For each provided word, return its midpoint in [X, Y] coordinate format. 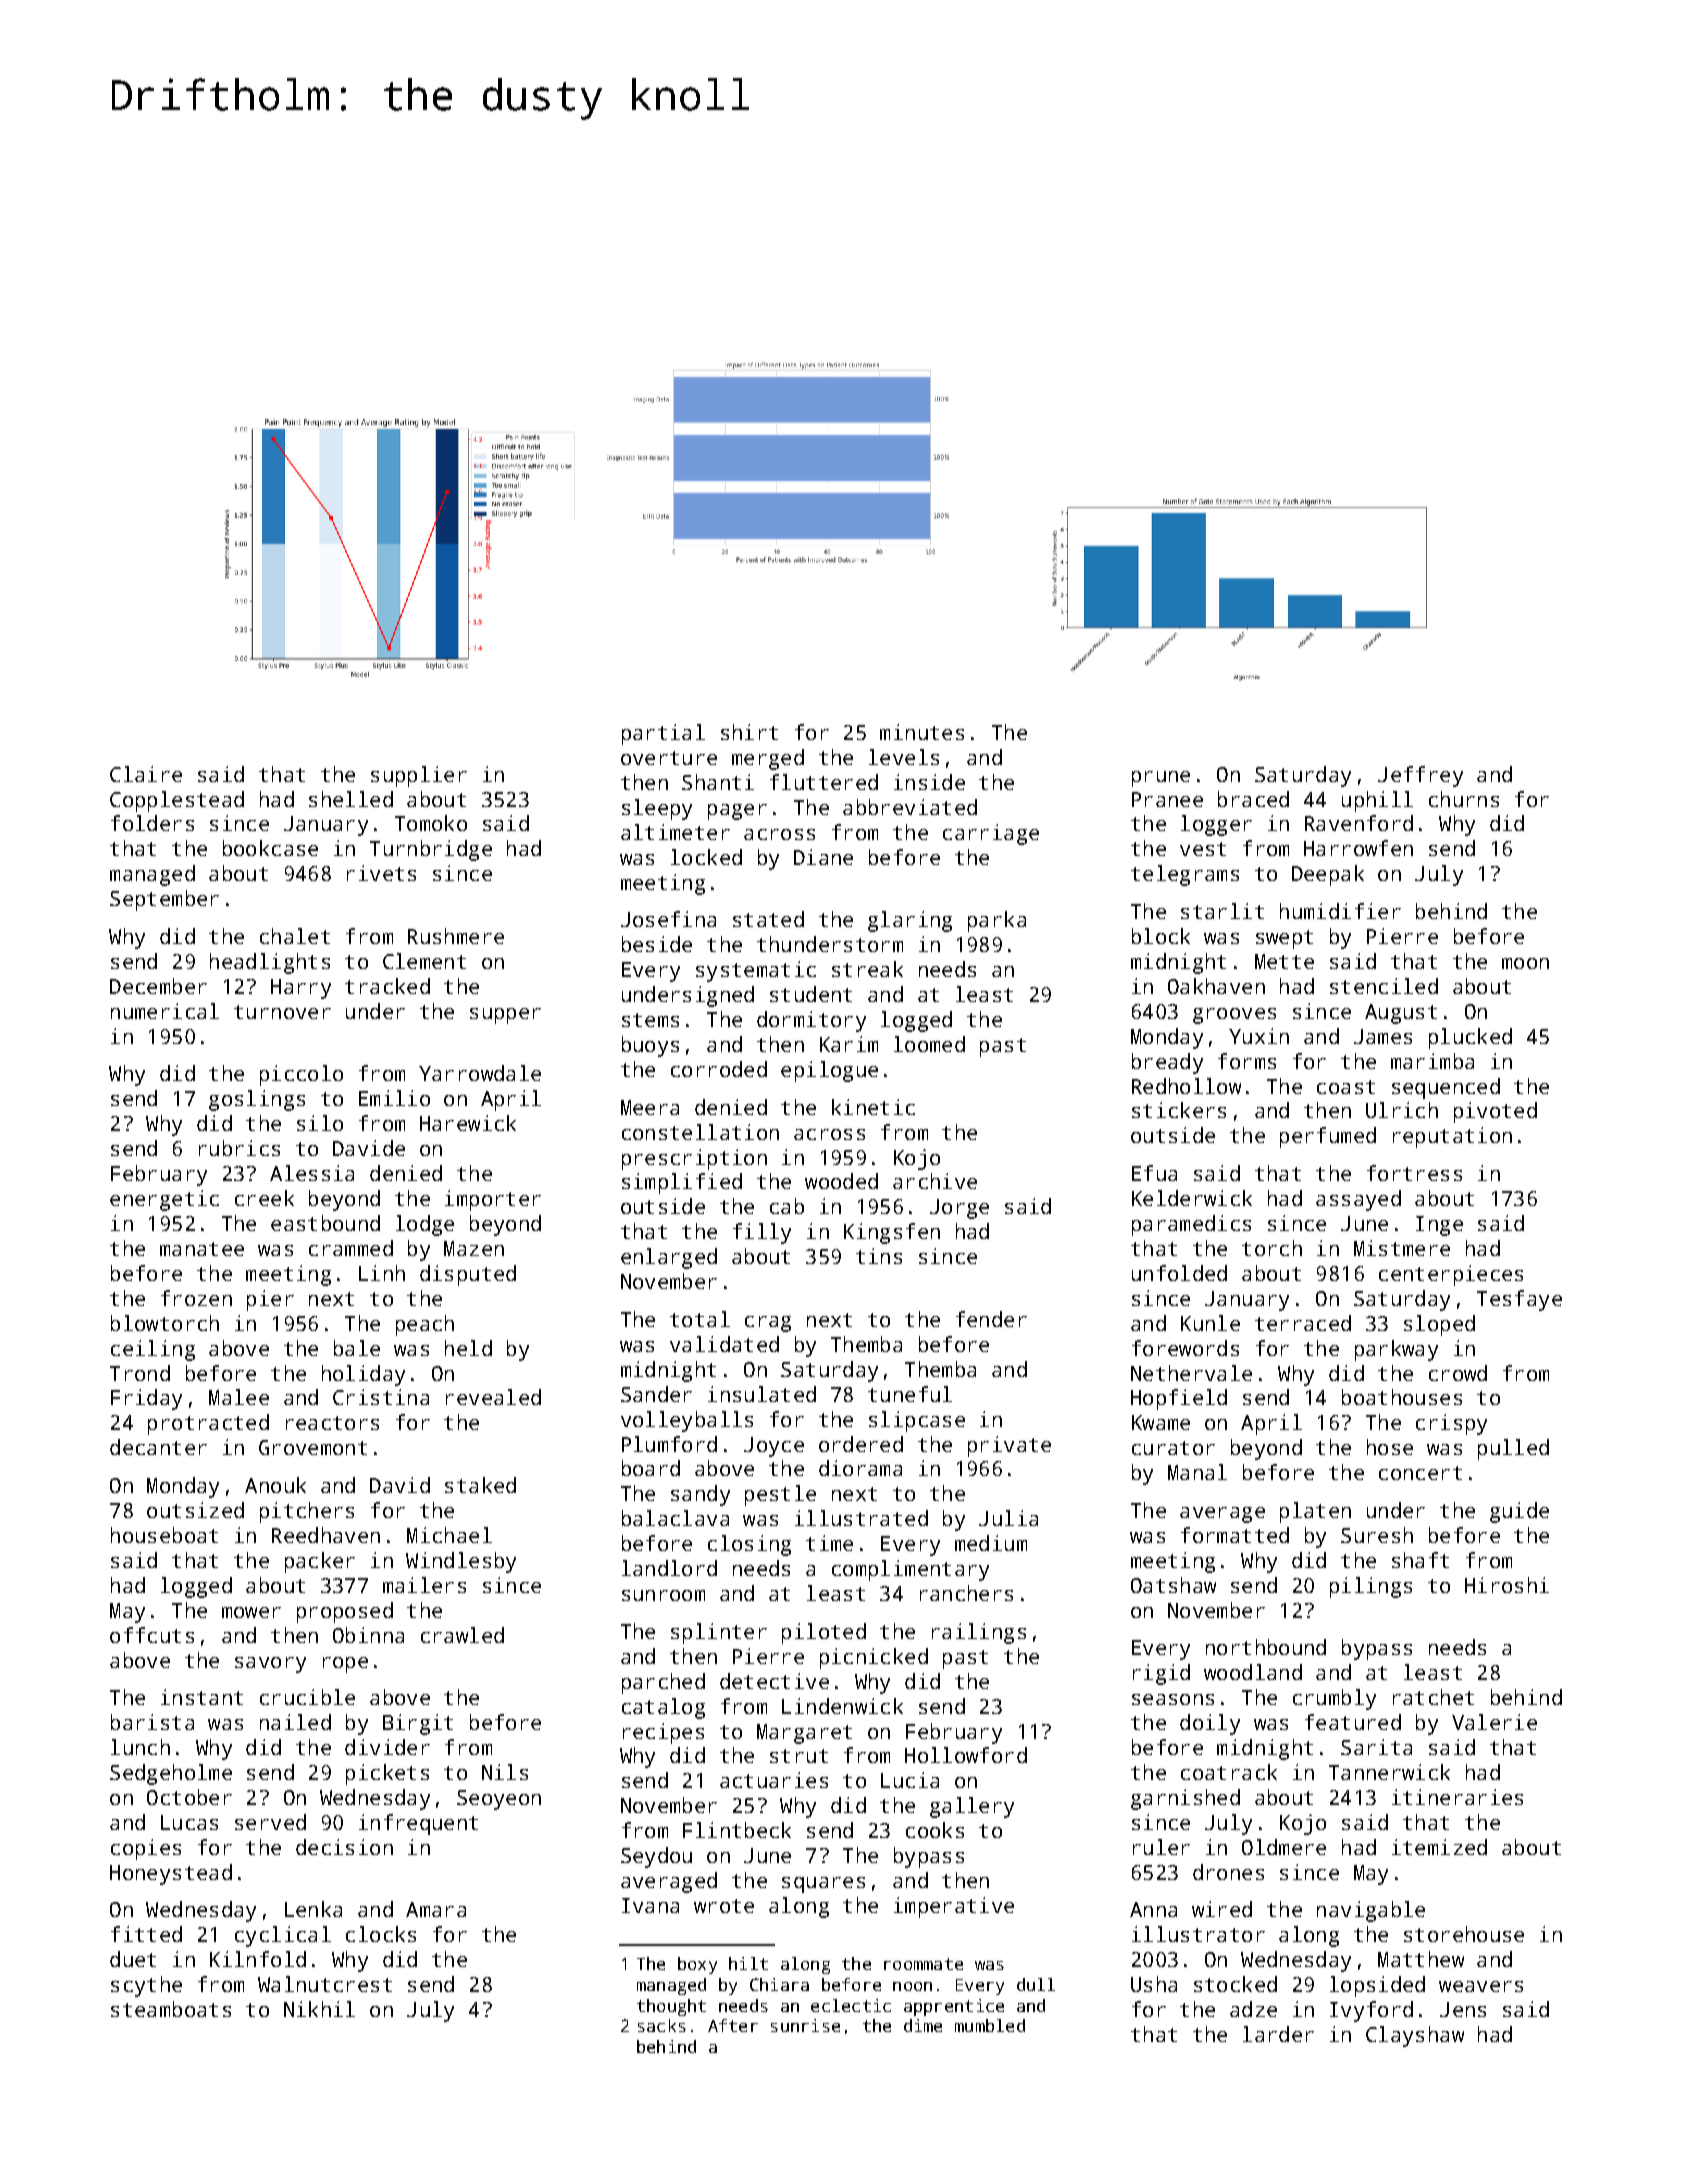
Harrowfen [1358, 848]
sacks [662, 2025]
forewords [1185, 1348]
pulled [1513, 1449]
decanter [158, 1447]
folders [152, 823]
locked [706, 857]
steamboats [171, 2009]
